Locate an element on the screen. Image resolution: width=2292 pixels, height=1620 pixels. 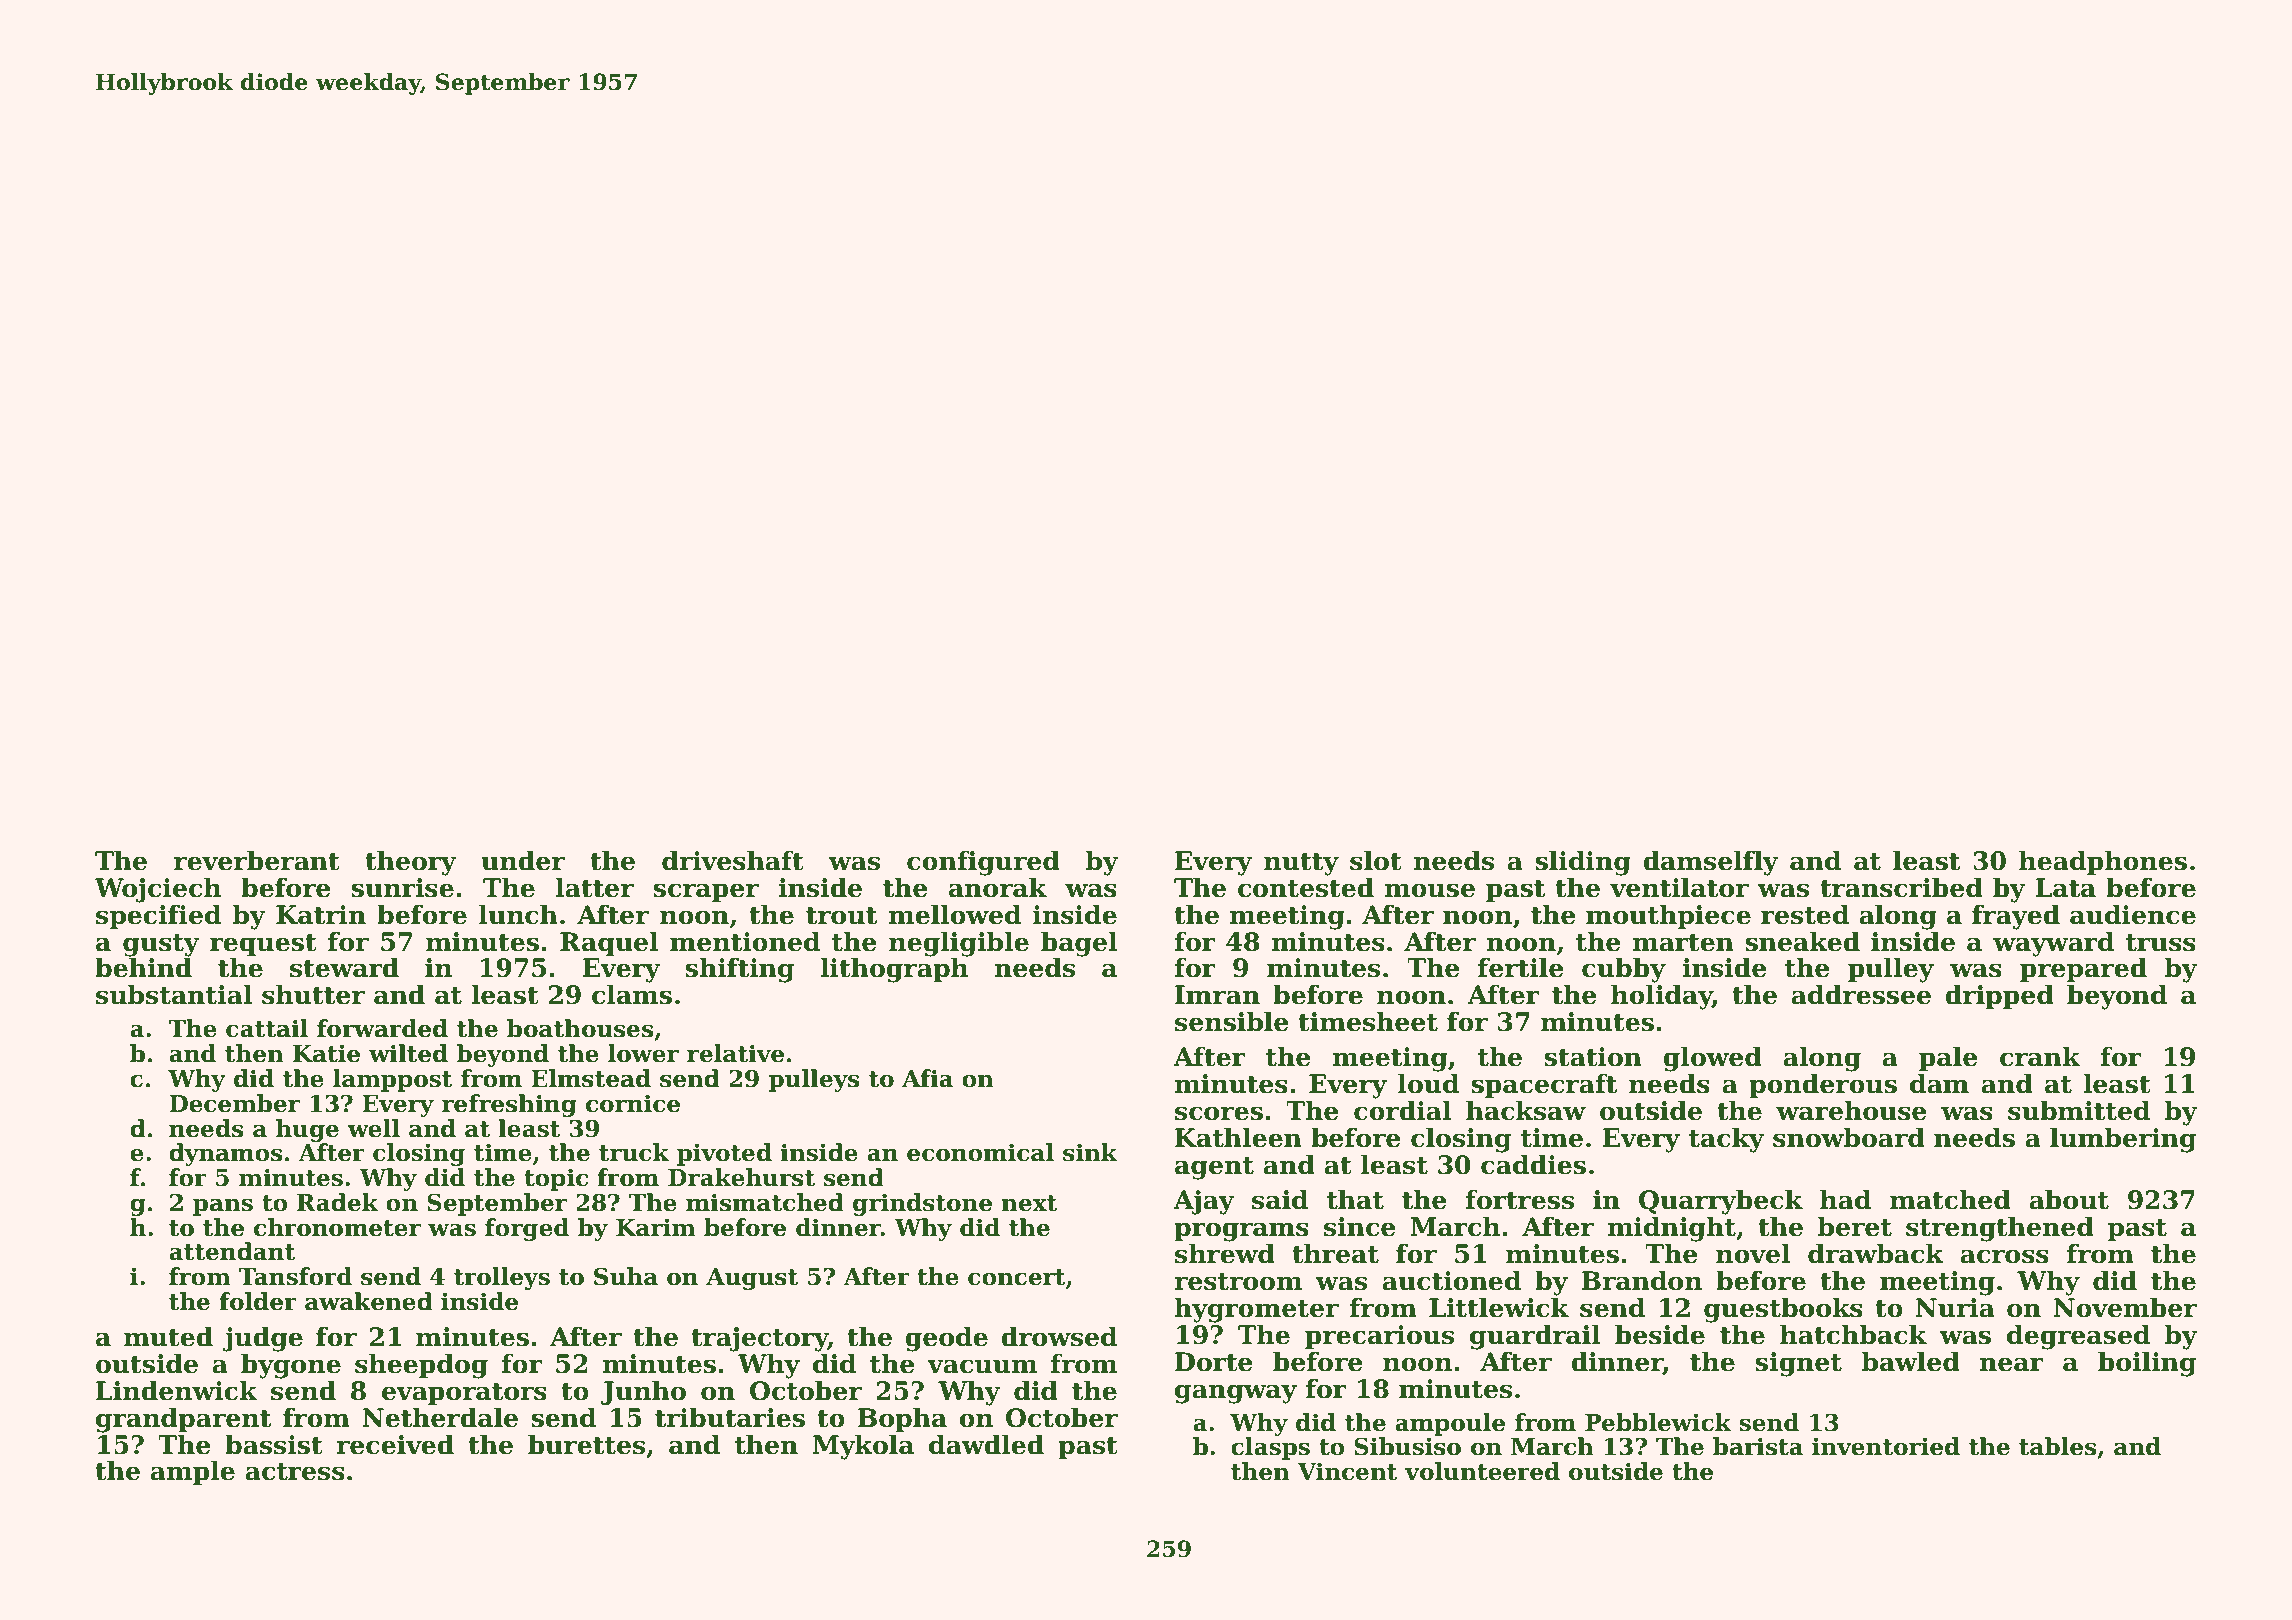
Imran is located at coordinates (1217, 995).
